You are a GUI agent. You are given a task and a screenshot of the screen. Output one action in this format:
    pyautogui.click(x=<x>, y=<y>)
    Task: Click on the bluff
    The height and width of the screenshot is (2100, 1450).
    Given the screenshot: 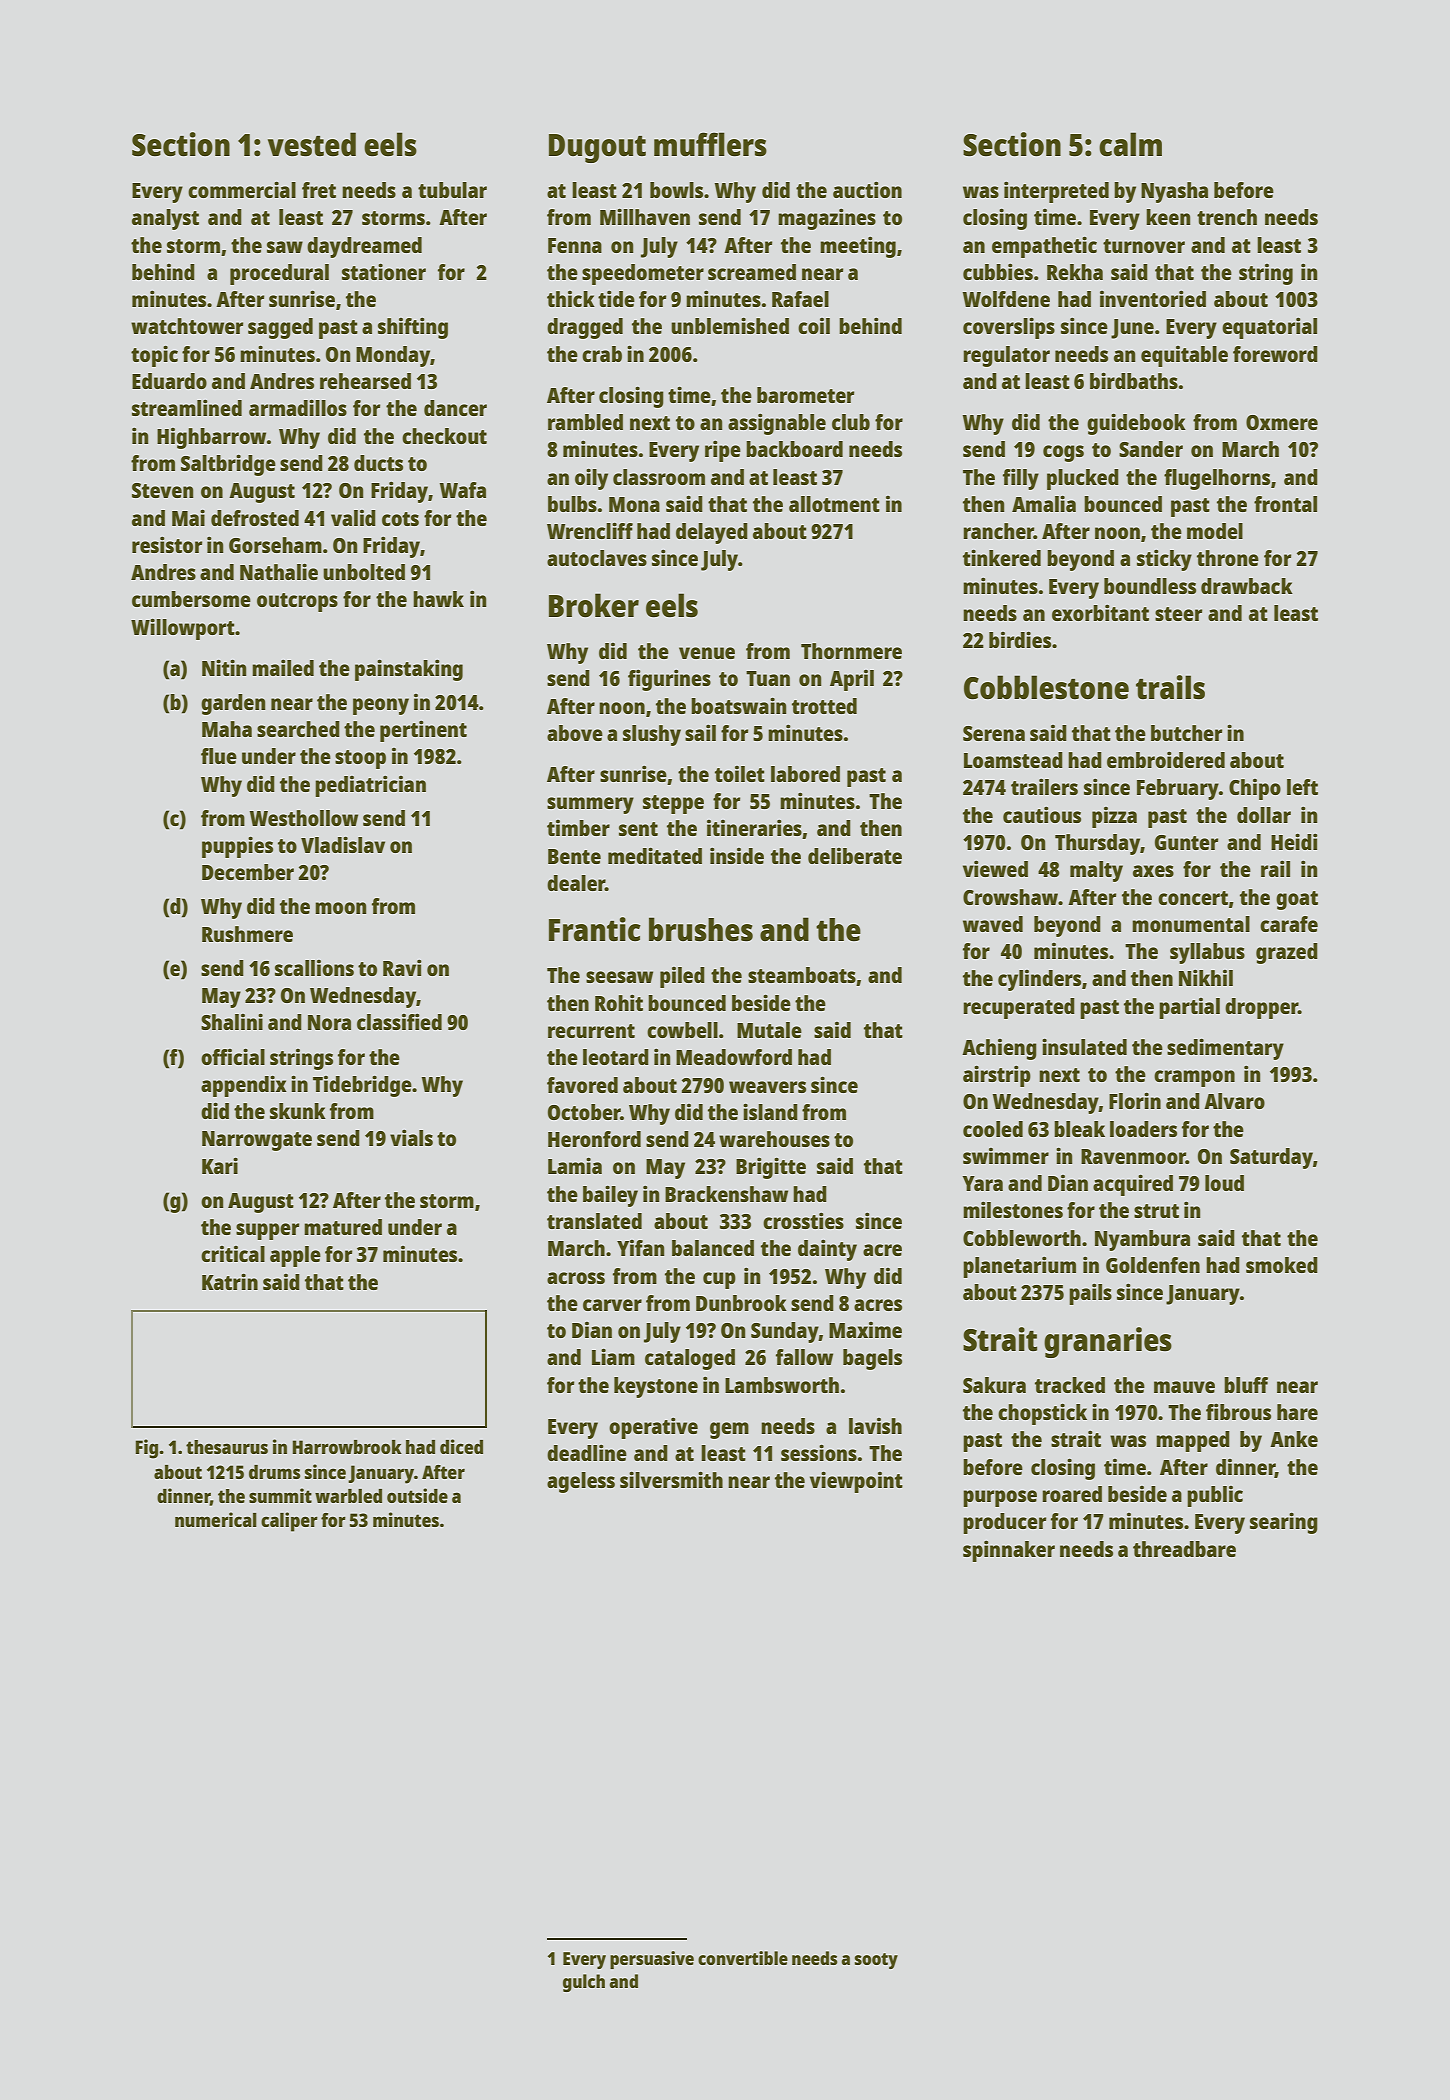 What is the action you would take?
    pyautogui.click(x=1246, y=1385)
